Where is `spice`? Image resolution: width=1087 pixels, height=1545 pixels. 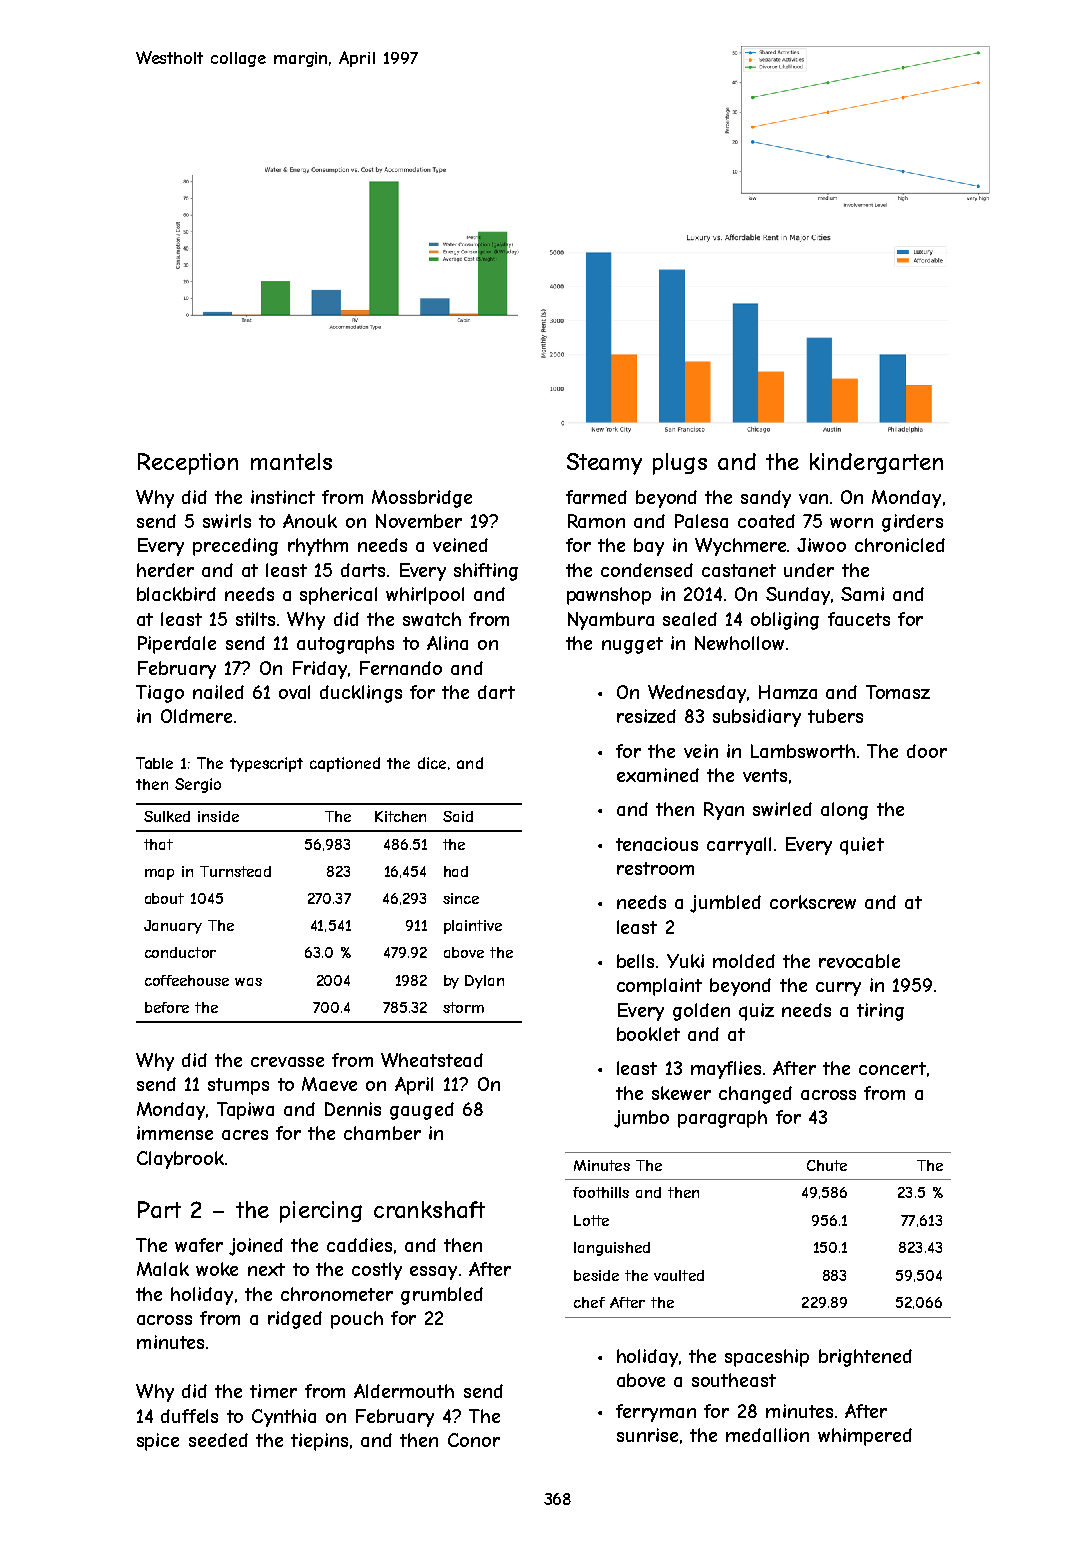 spice is located at coordinates (158, 1442).
